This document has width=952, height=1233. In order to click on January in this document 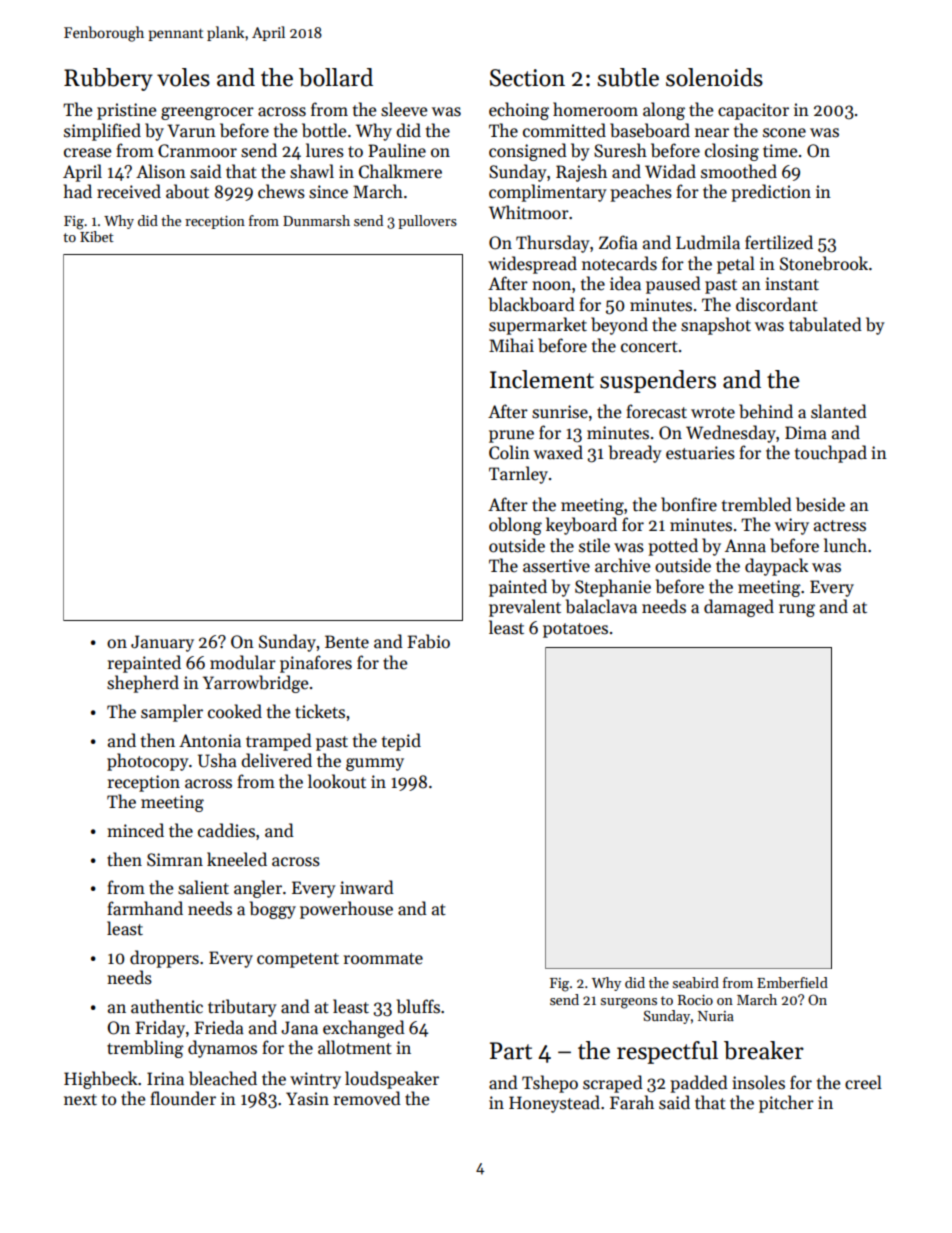, I will do `click(162, 643)`.
